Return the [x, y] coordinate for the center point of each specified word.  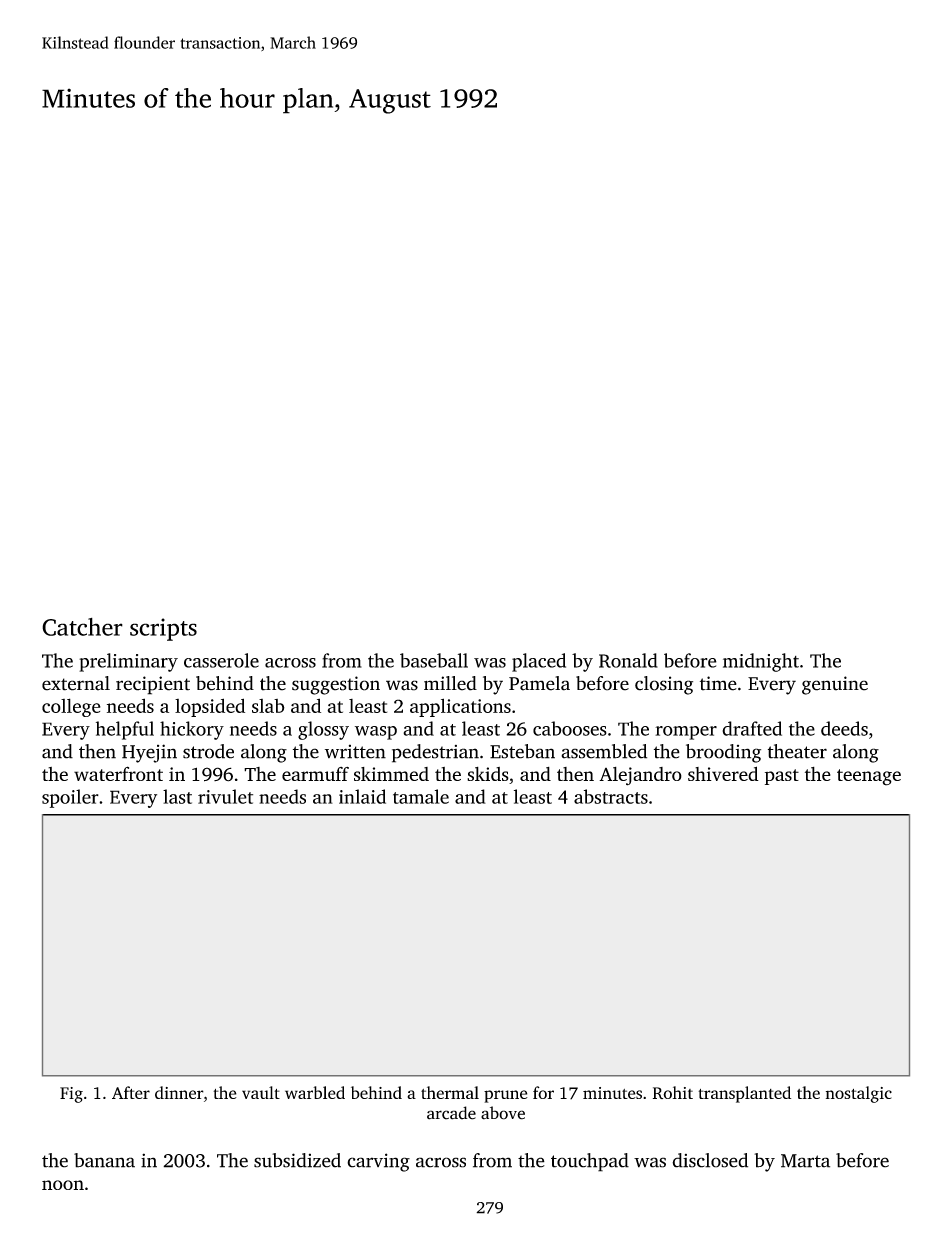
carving [378, 1162]
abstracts [611, 796]
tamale [421, 796]
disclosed [710, 1160]
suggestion [336, 685]
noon [63, 1185]
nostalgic [859, 1094]
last [177, 796]
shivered [723, 773]
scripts [163, 629]
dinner [179, 1092]
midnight [761, 662]
